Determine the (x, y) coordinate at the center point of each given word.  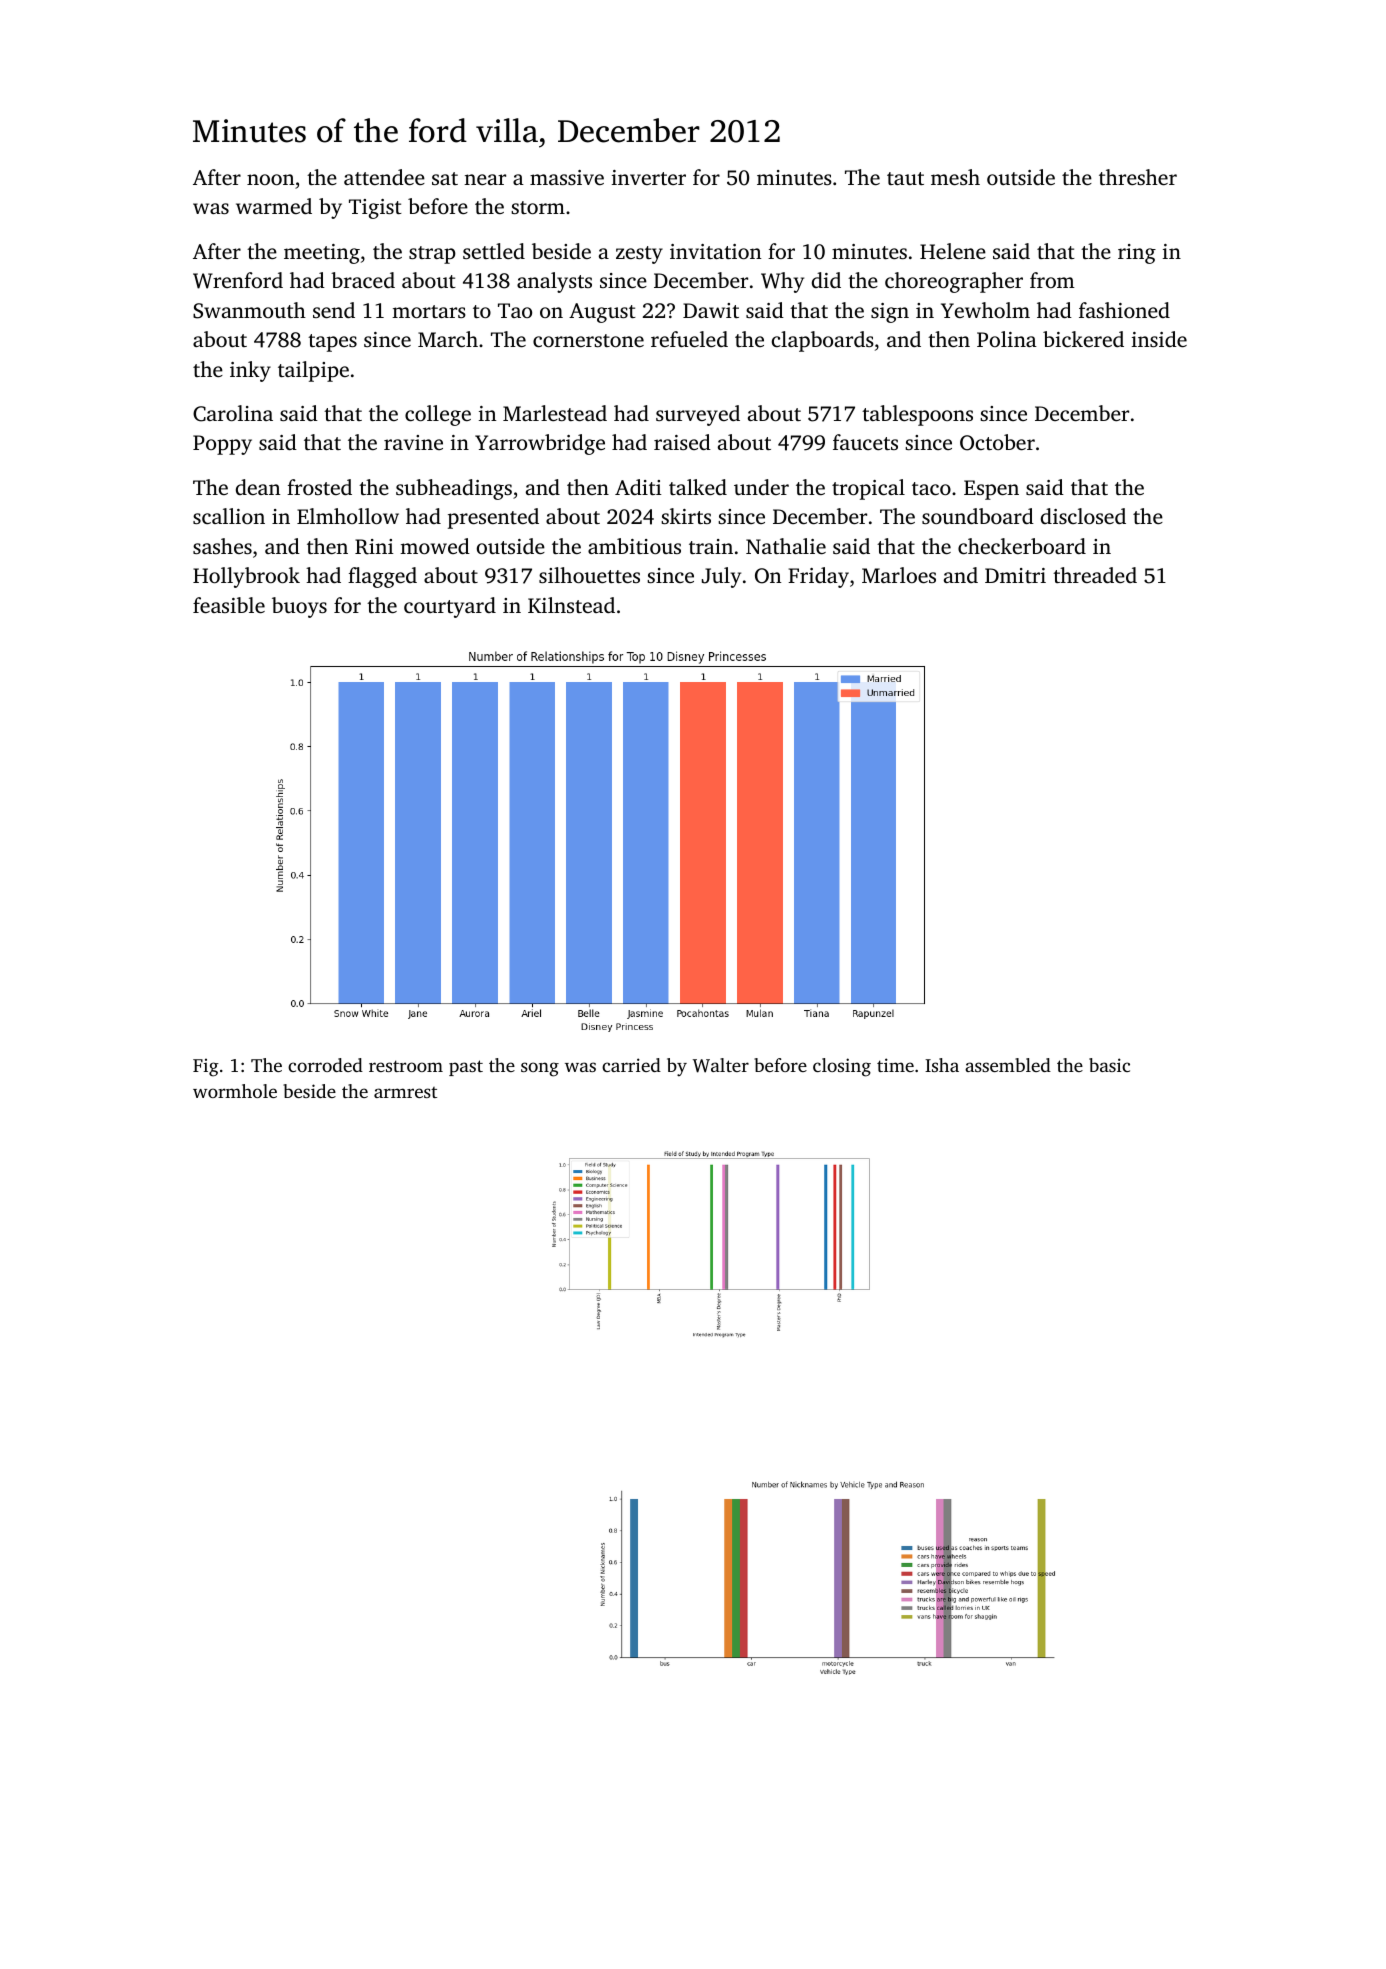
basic (1109, 1065)
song (540, 1069)
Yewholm (985, 310)
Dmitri (1015, 575)
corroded (325, 1065)
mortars (429, 311)
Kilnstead (571, 605)
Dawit (711, 310)
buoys (299, 607)
